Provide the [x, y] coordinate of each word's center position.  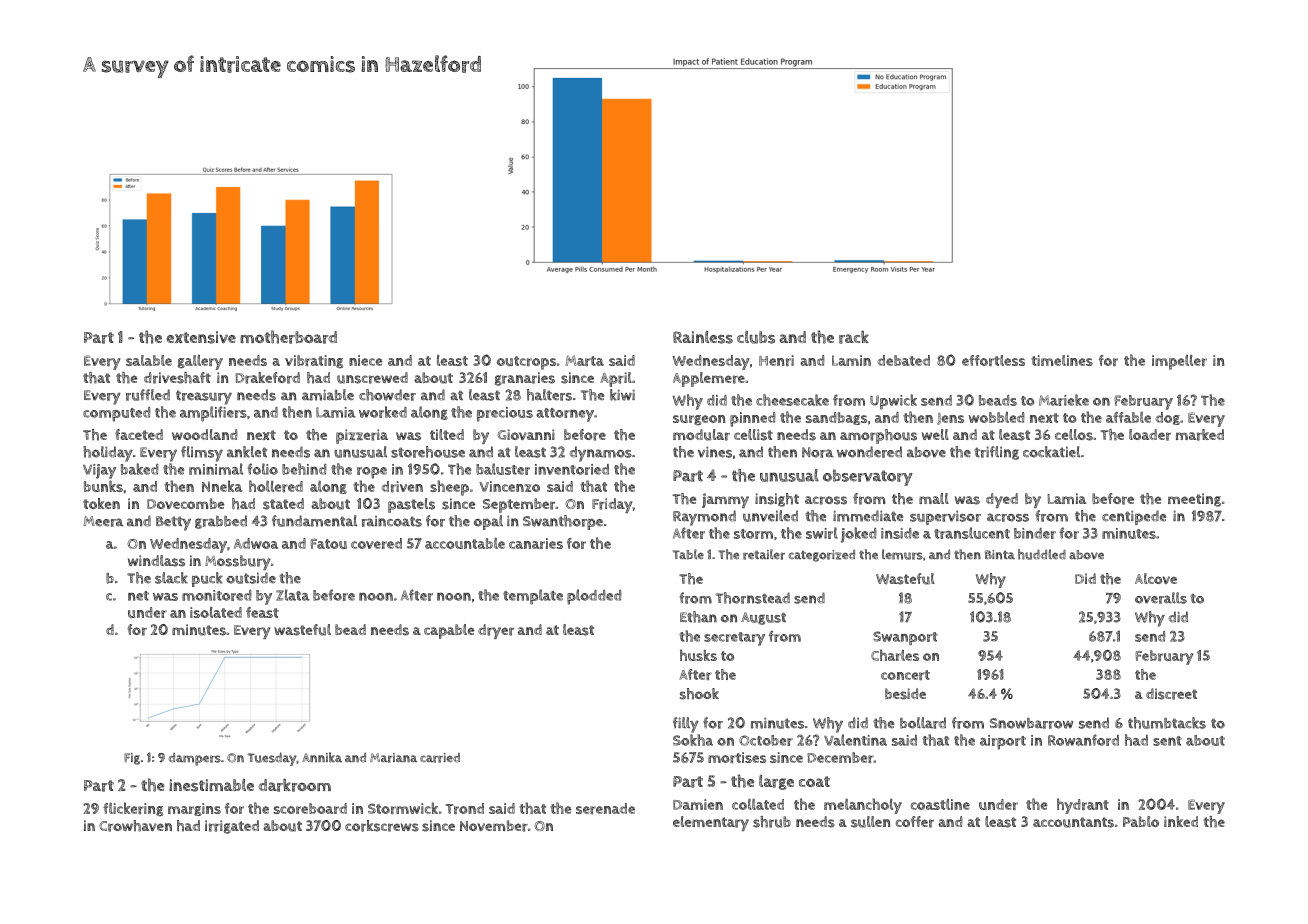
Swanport [905, 638]
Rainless [703, 337]
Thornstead [753, 598]
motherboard [288, 337]
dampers [195, 759]
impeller [1179, 362]
